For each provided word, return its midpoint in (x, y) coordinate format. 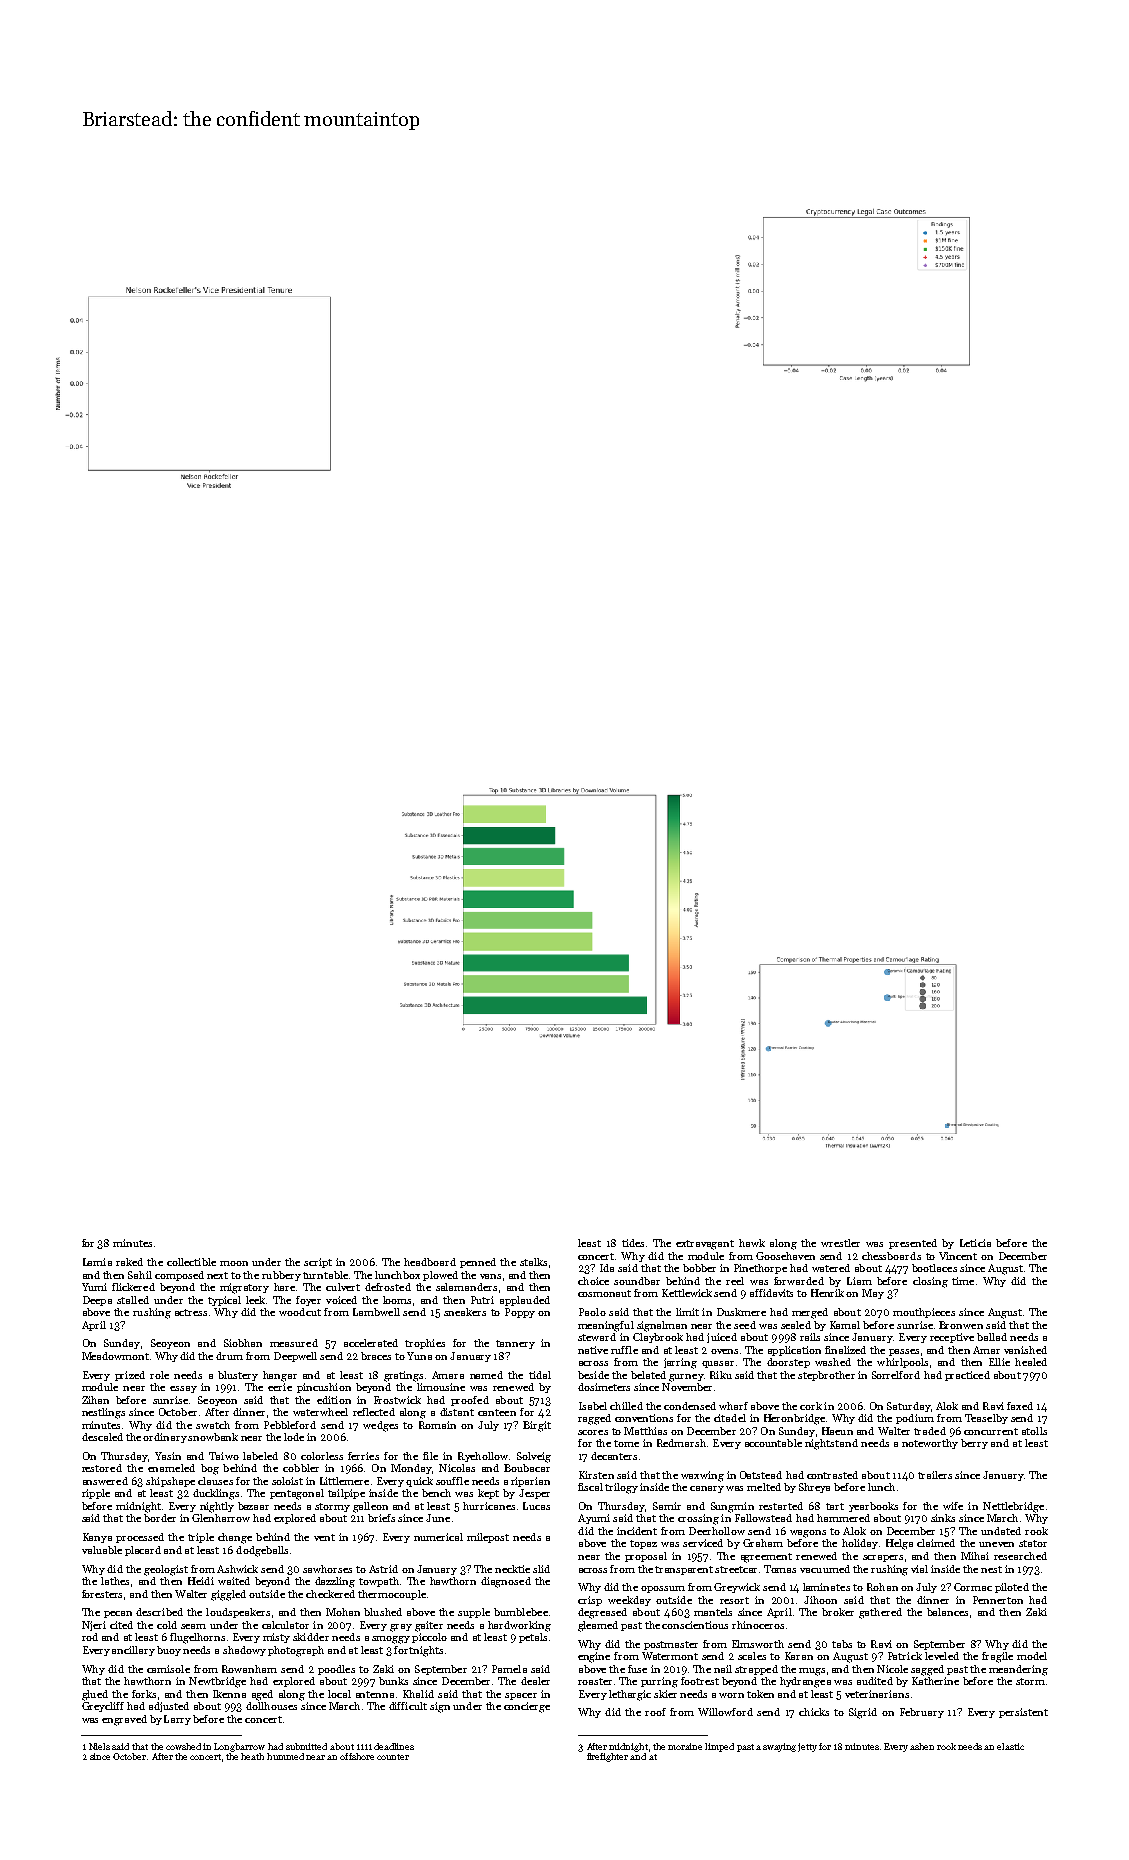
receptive (952, 1338)
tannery (515, 1344)
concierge (527, 1707)
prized (130, 1376)
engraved (124, 1720)
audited (875, 1681)
